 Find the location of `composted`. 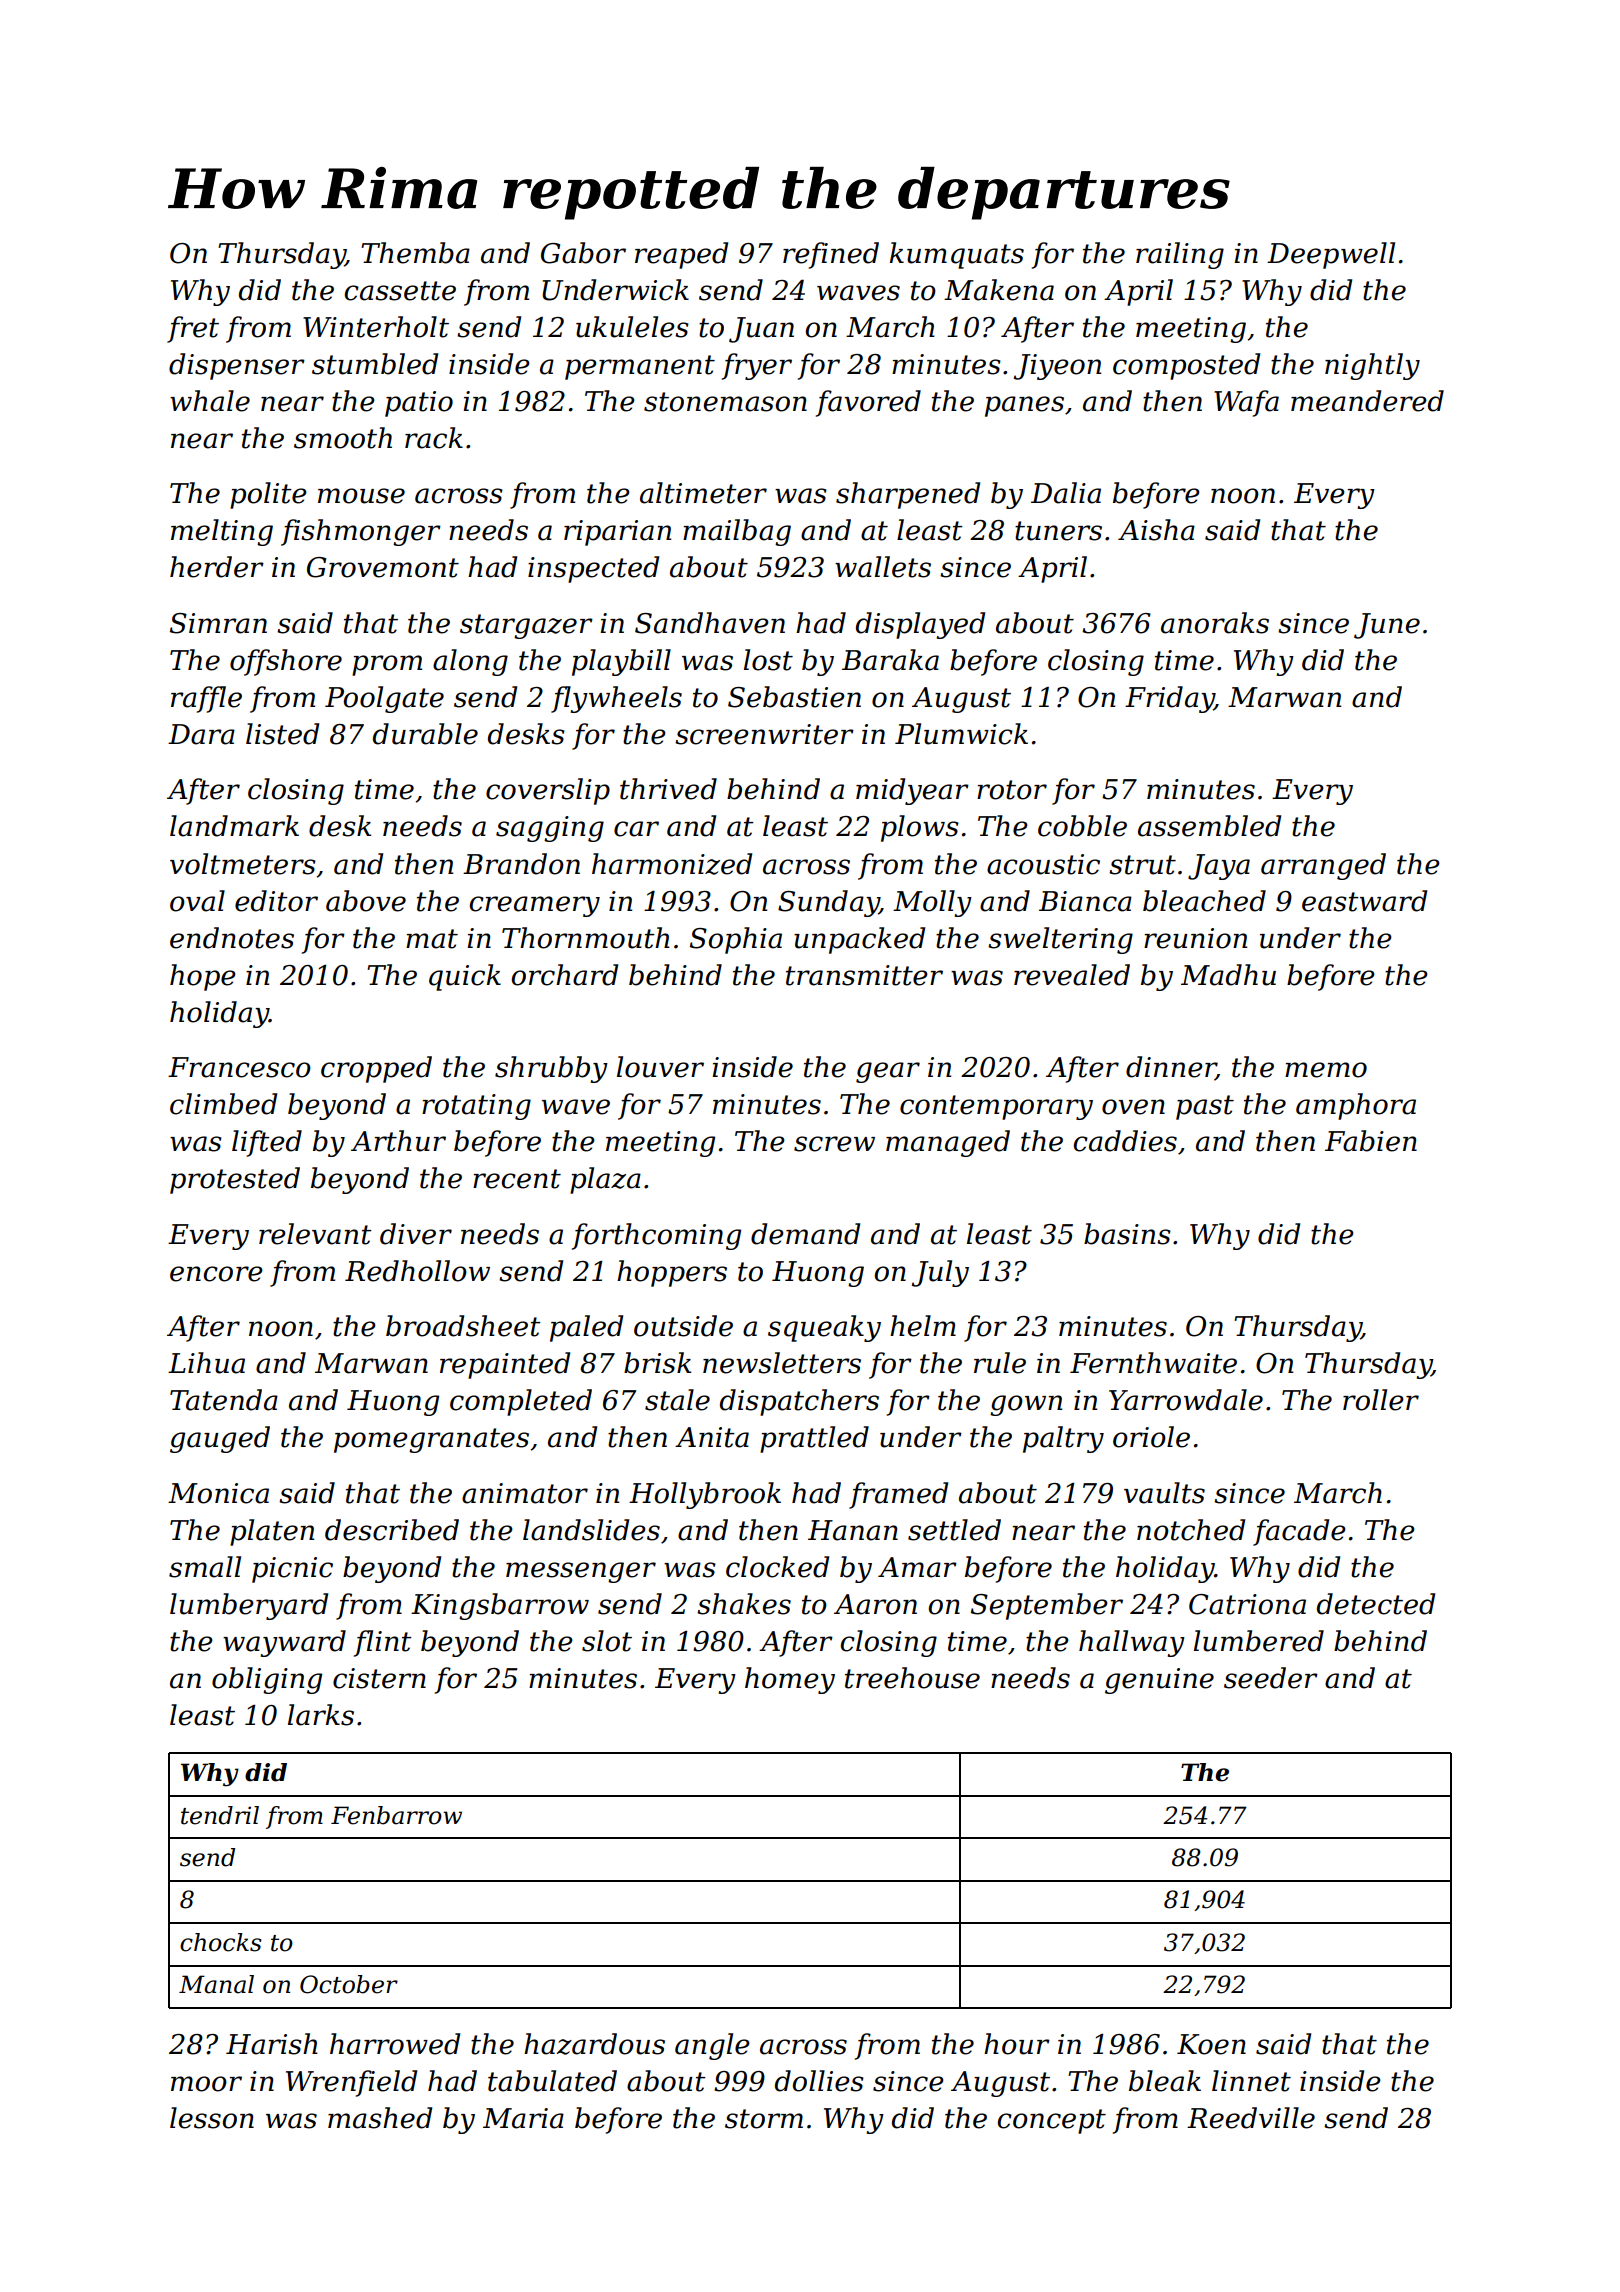

composted is located at coordinates (1186, 366).
